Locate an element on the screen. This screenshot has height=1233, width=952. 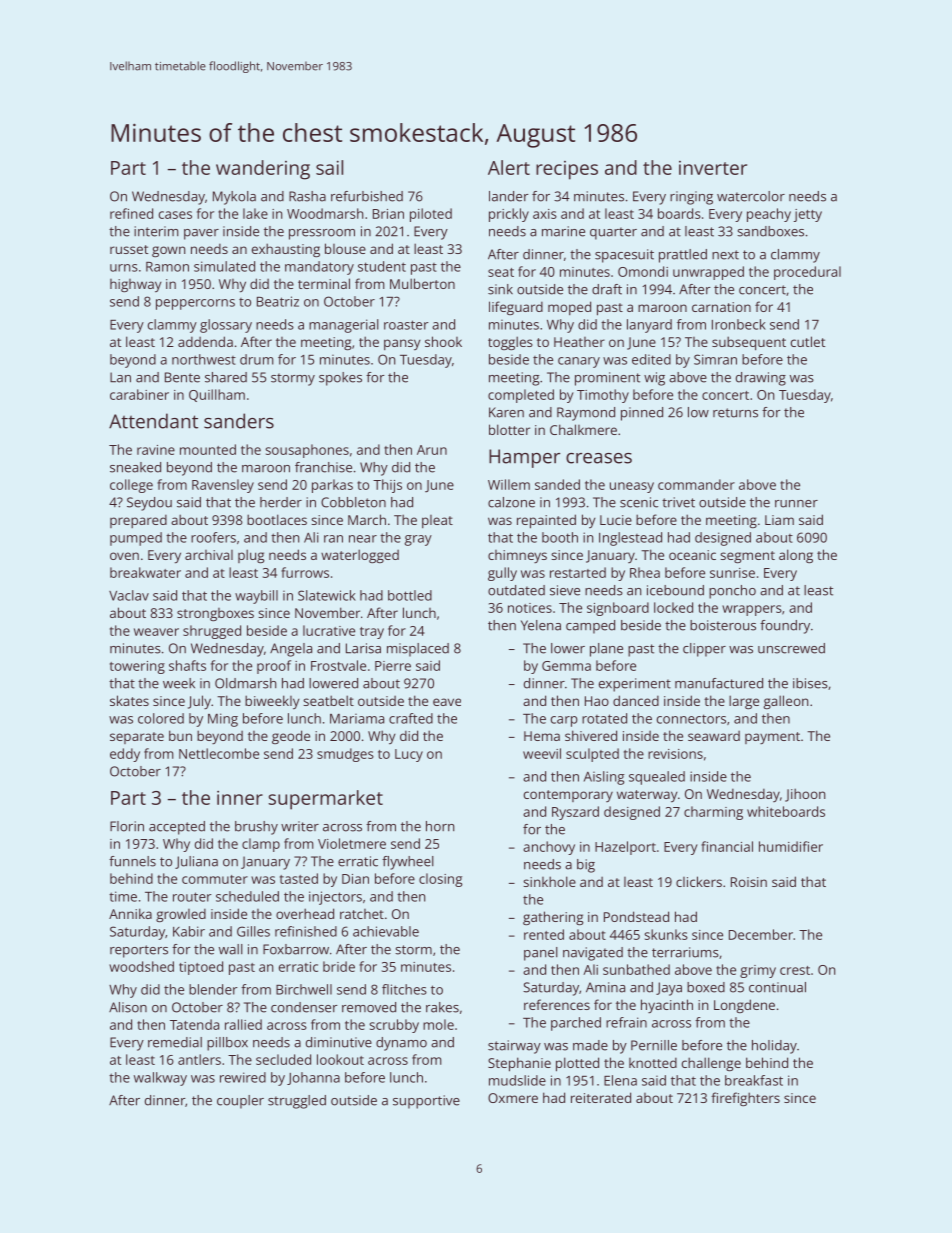
commander is located at coordinates (696, 484).
